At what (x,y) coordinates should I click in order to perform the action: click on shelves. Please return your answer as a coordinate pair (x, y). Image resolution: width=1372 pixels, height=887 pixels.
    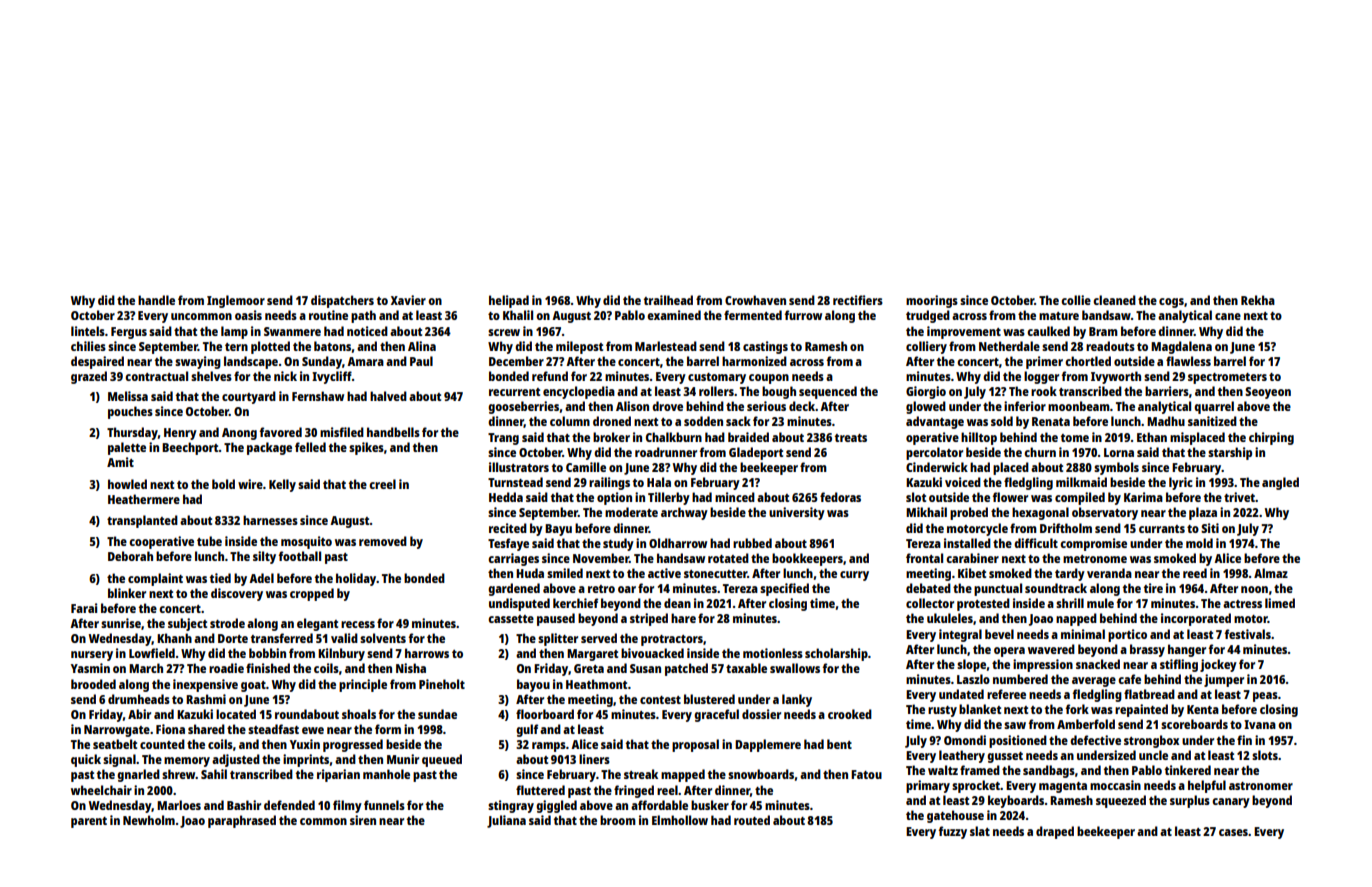
    Looking at the image, I should click on (211, 376).
